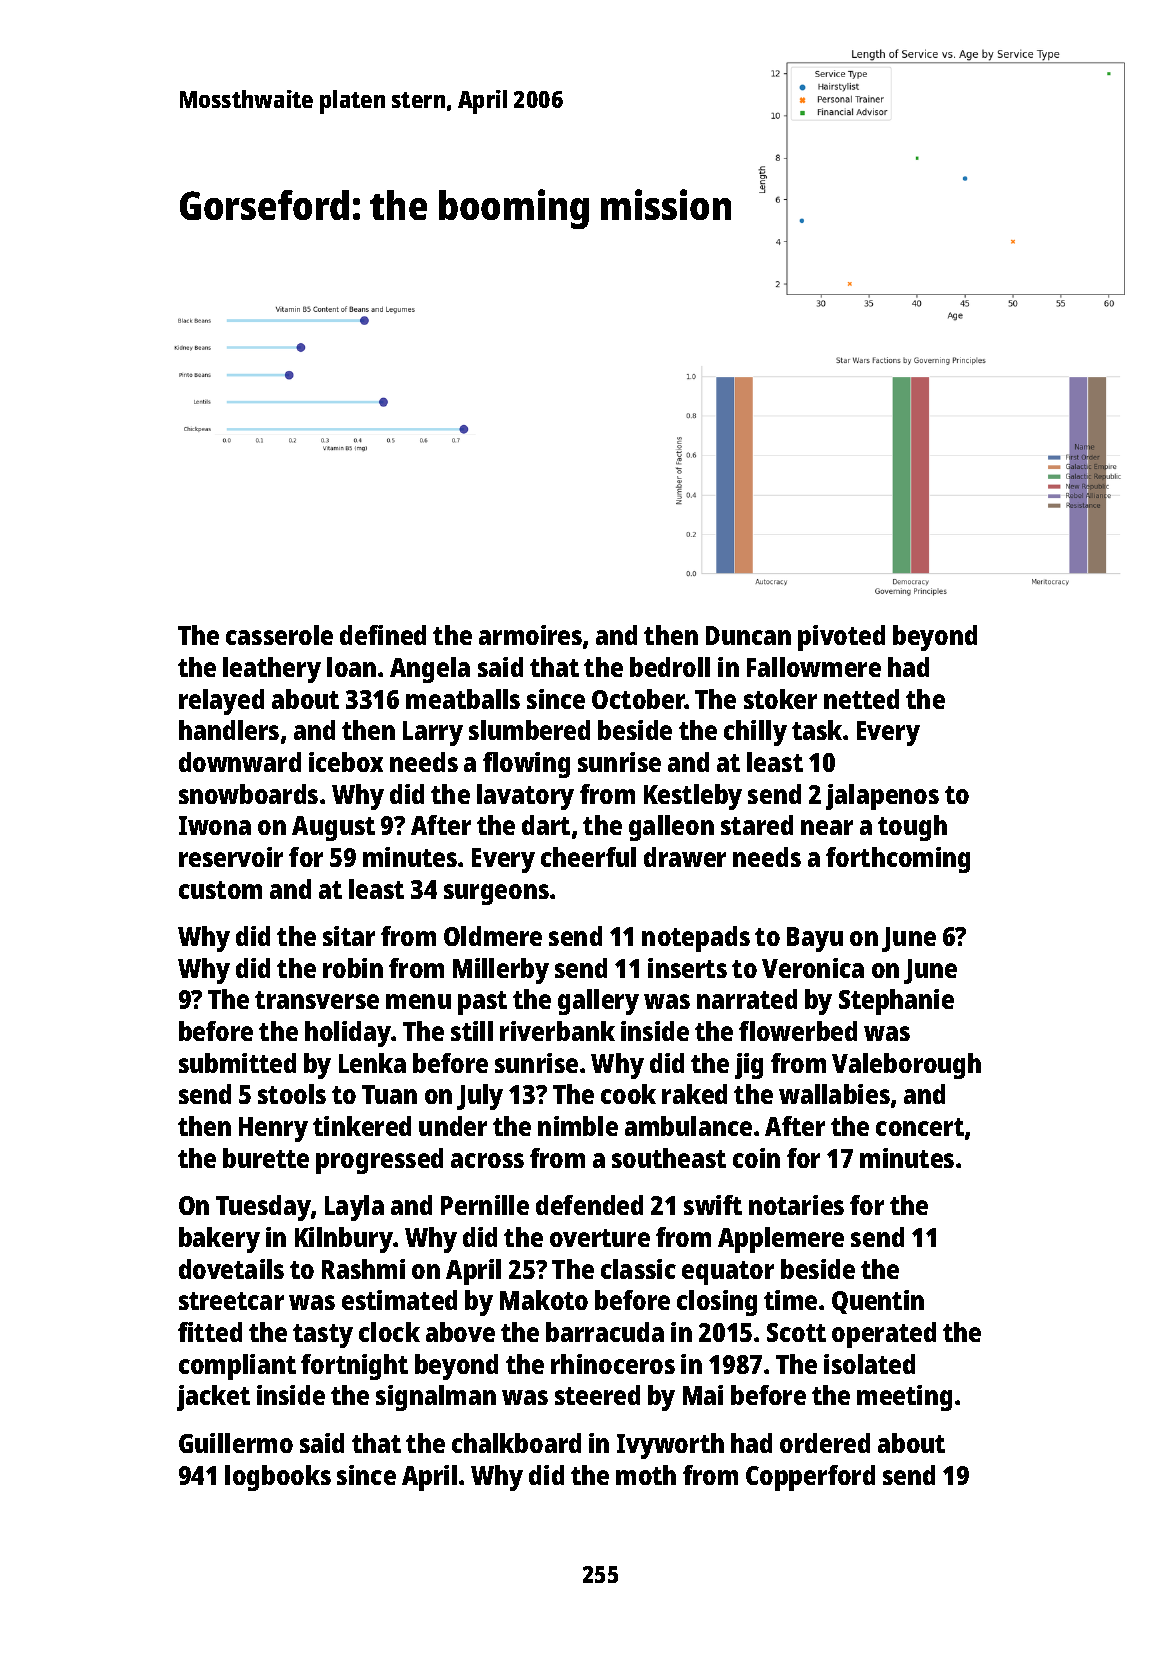  Describe the element at coordinates (878, 1302) in the document. I see `Quentin` at that location.
